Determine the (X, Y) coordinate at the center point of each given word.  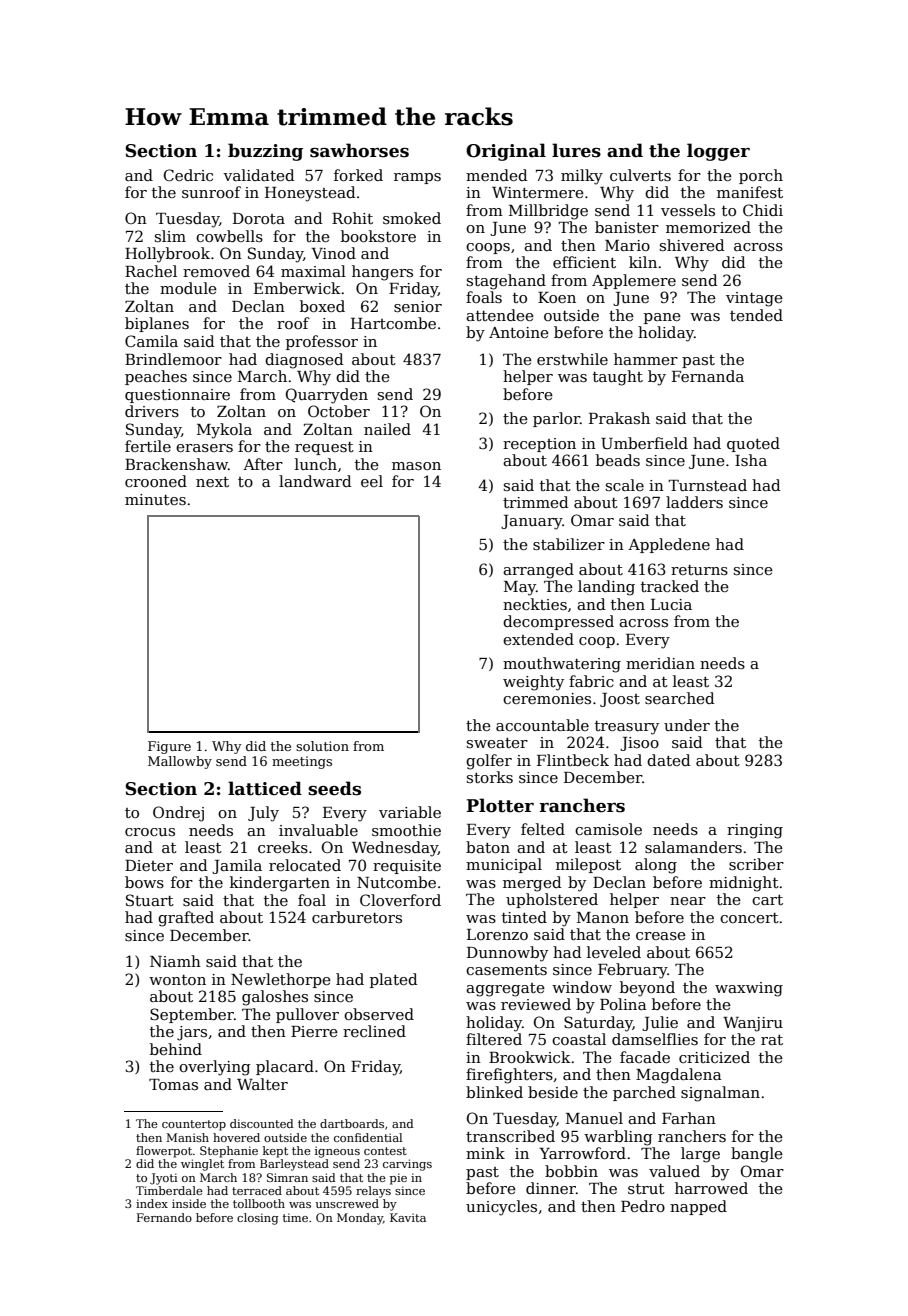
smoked (412, 218)
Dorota (259, 218)
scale (625, 485)
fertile (148, 446)
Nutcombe (396, 882)
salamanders (693, 847)
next (212, 482)
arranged (538, 571)
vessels (688, 210)
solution (322, 746)
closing (258, 1219)
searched (680, 698)
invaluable (318, 830)
